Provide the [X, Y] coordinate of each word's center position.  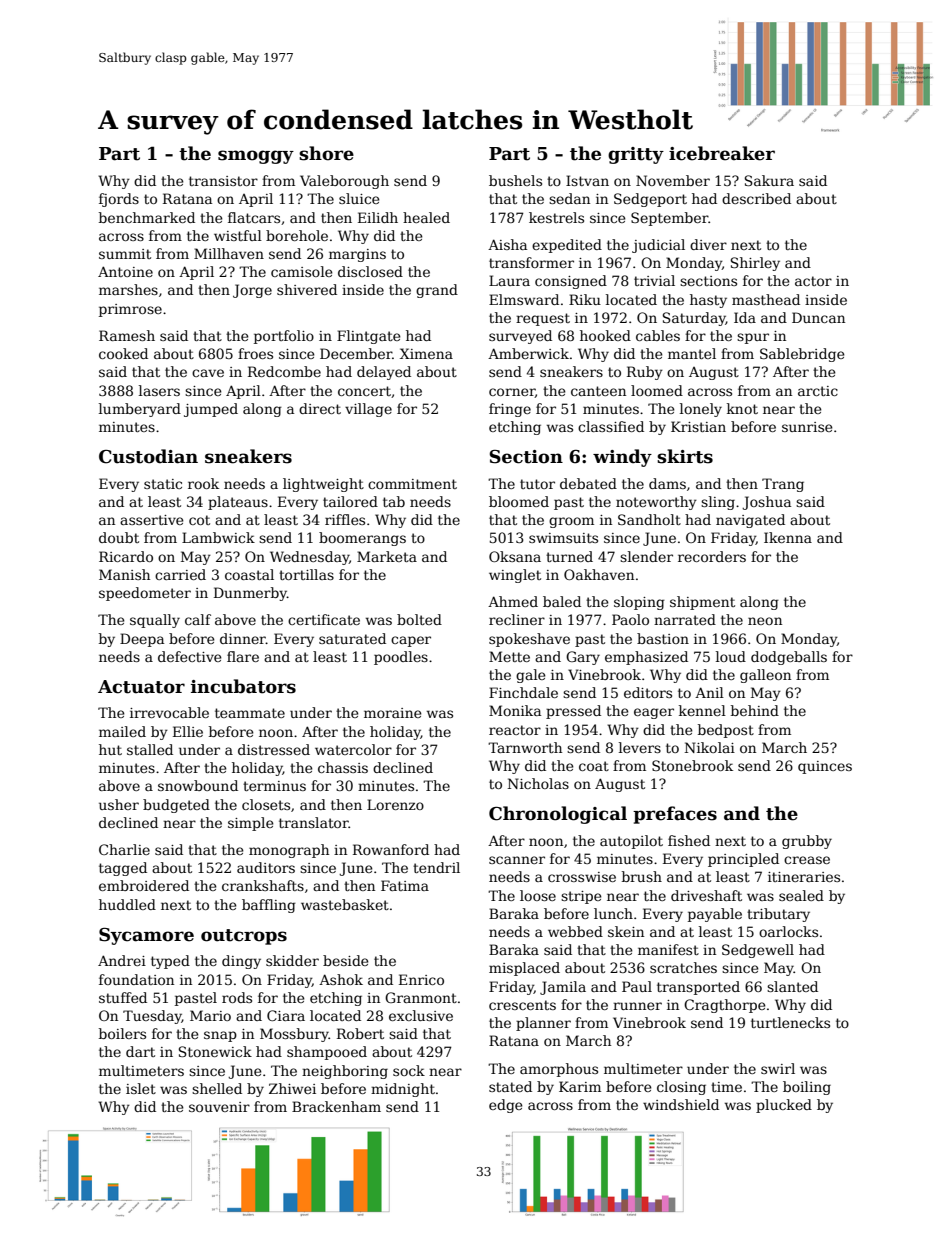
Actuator [141, 687]
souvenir [219, 1107]
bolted [419, 619]
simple [251, 824]
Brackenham [336, 1106]
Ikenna [788, 537]
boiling [807, 1088]
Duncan [818, 317]
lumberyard [140, 410]
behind [755, 710]
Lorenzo [395, 804]
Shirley [755, 264]
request [543, 319]
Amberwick [528, 353]
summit [125, 254]
